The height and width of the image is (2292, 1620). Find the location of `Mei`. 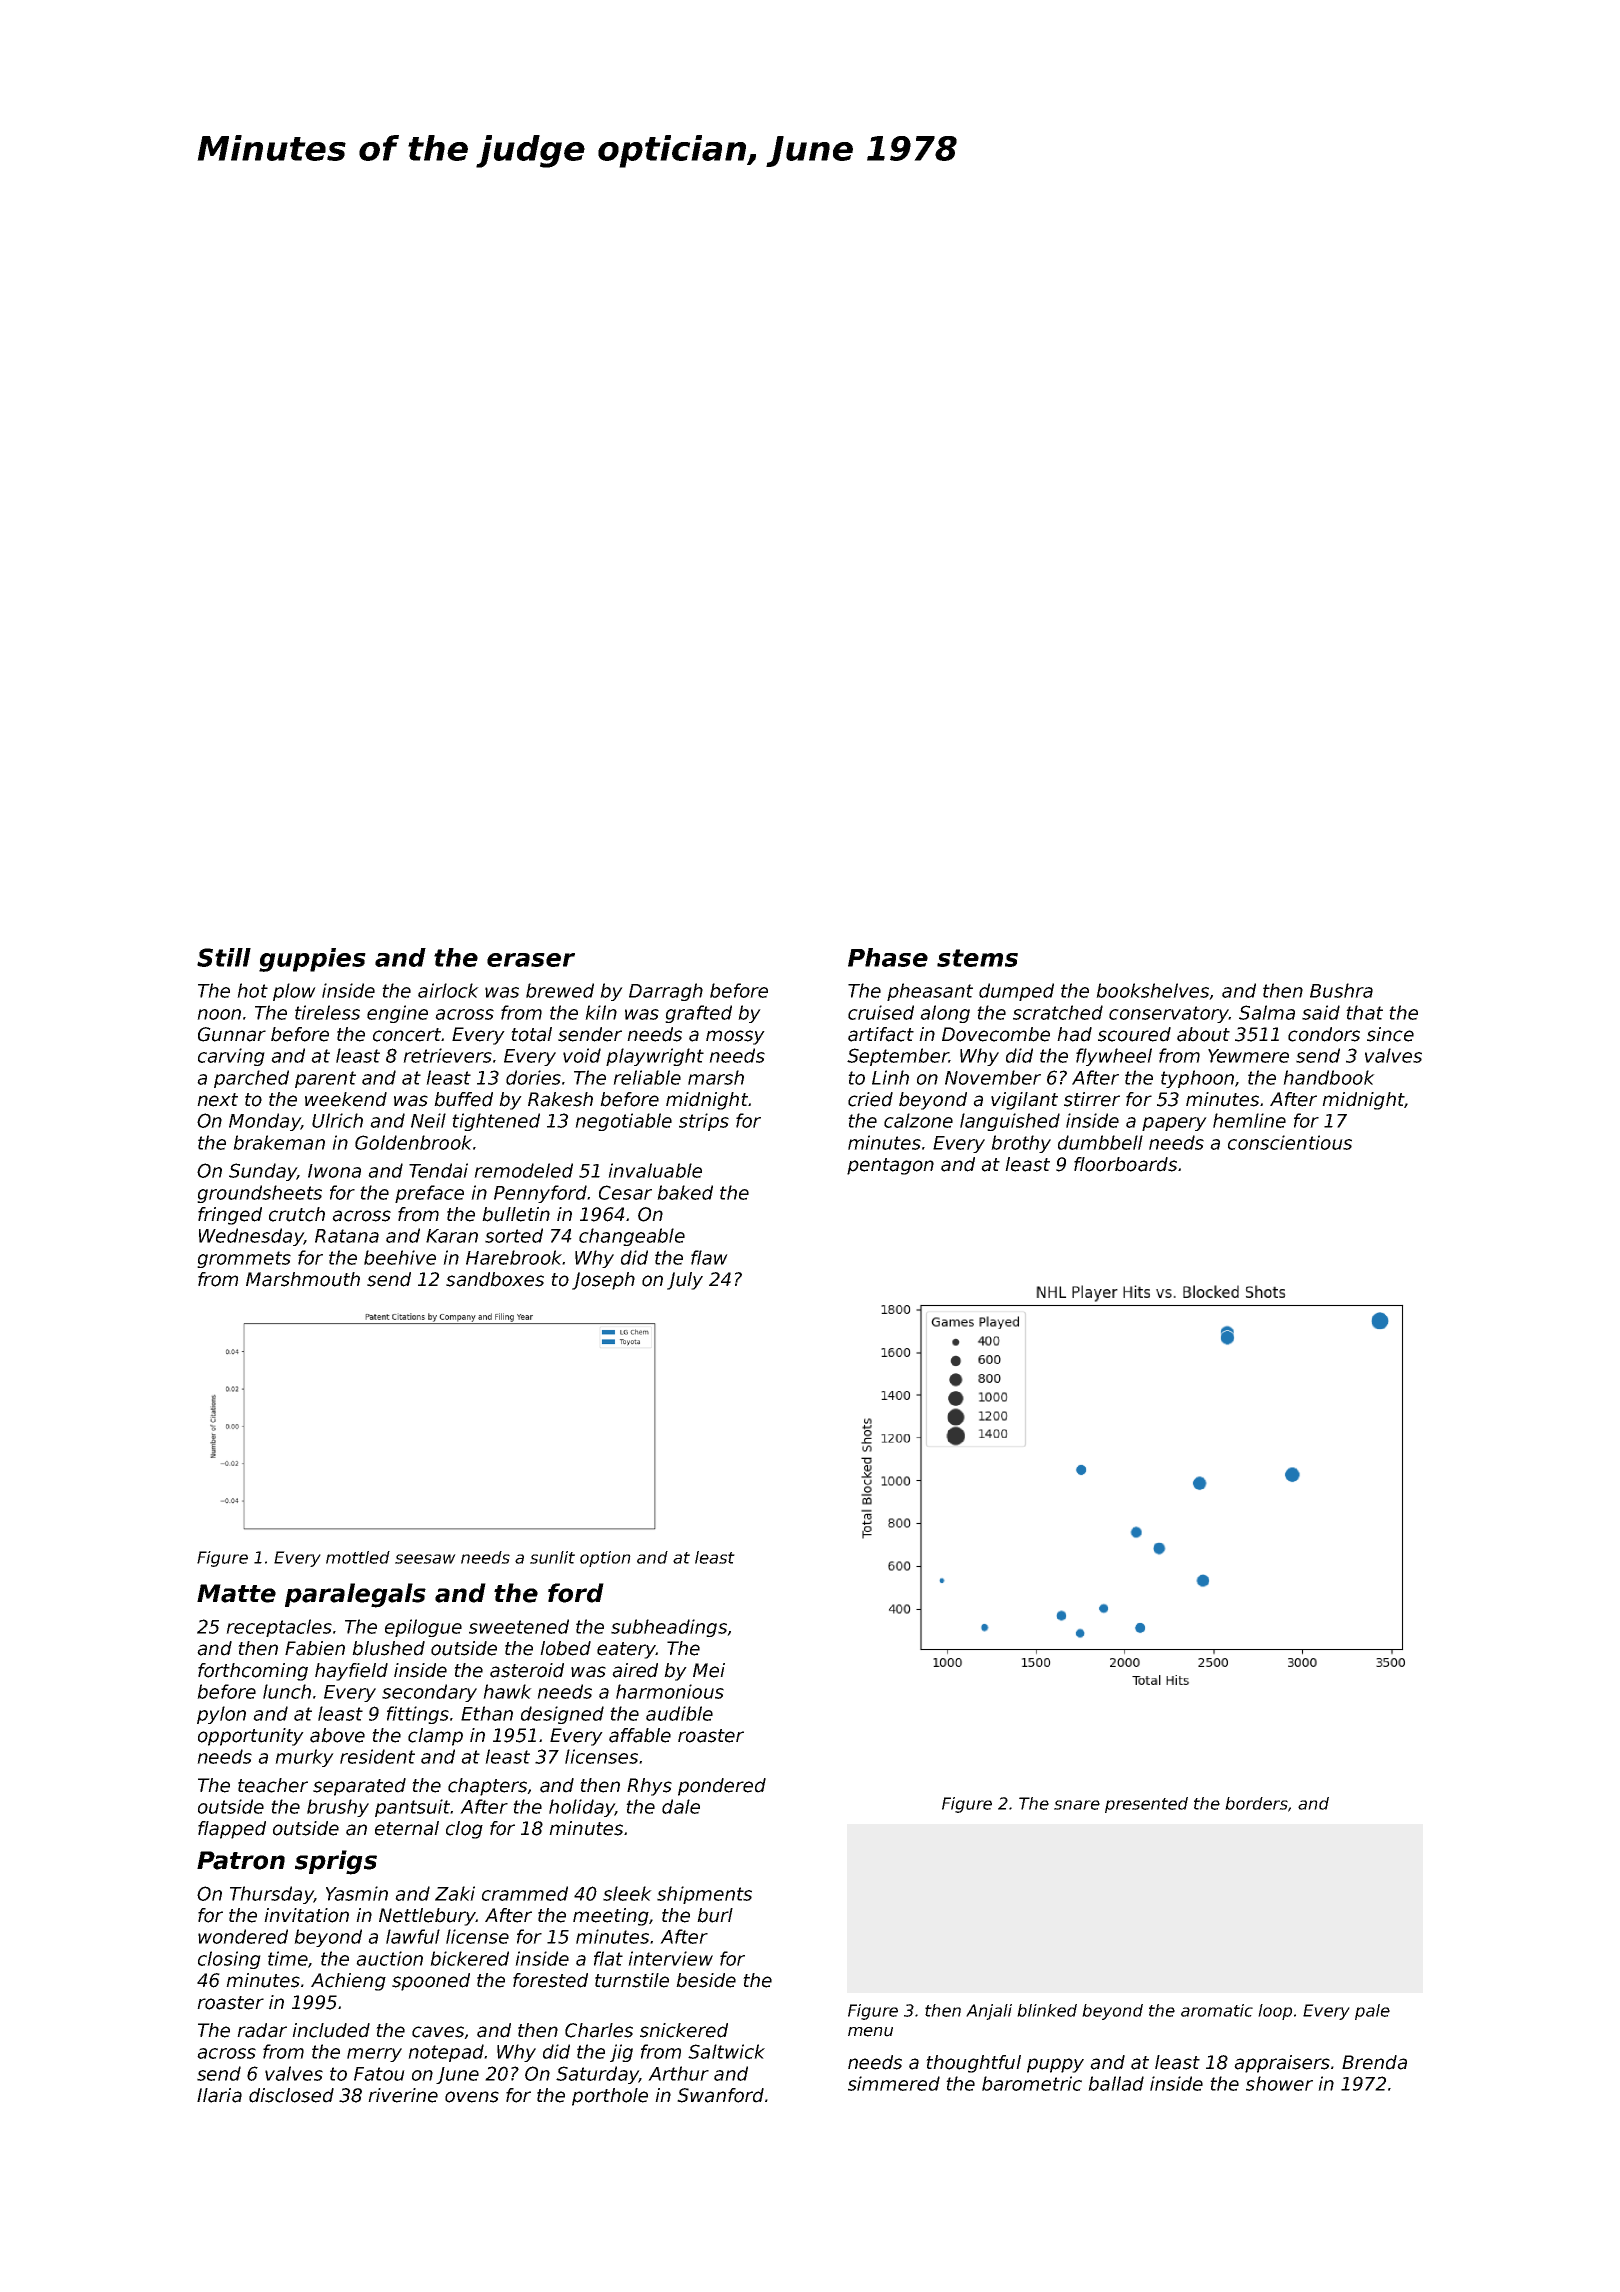

Mei is located at coordinates (709, 1670).
